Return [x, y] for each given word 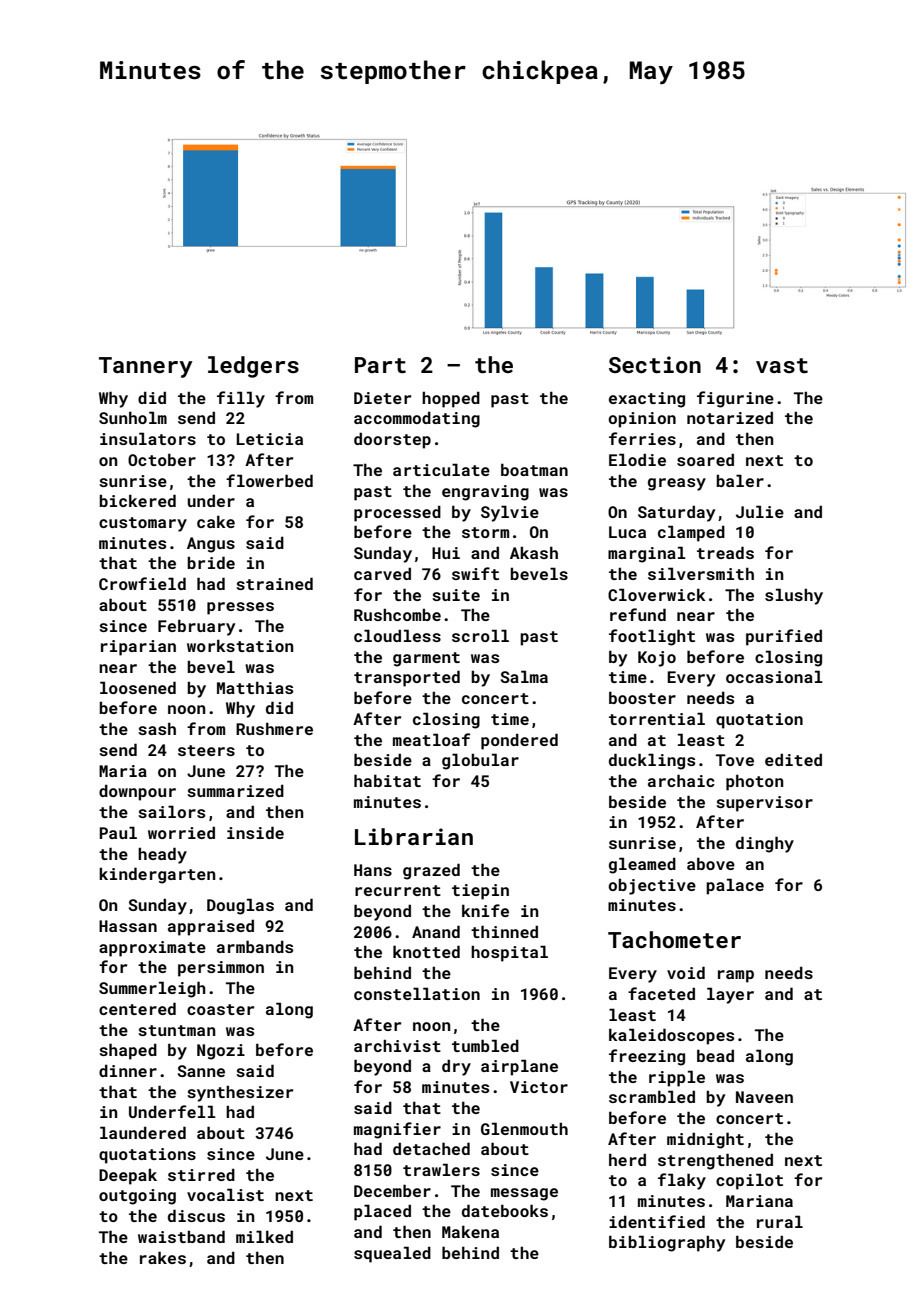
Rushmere [274, 728]
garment [426, 659]
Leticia [270, 439]
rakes [163, 1257]
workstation [240, 645]
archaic [681, 780]
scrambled [652, 1096]
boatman [534, 469]
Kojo [657, 659]
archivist [397, 1046]
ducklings [652, 761]
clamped [691, 533]
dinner [128, 1070]
